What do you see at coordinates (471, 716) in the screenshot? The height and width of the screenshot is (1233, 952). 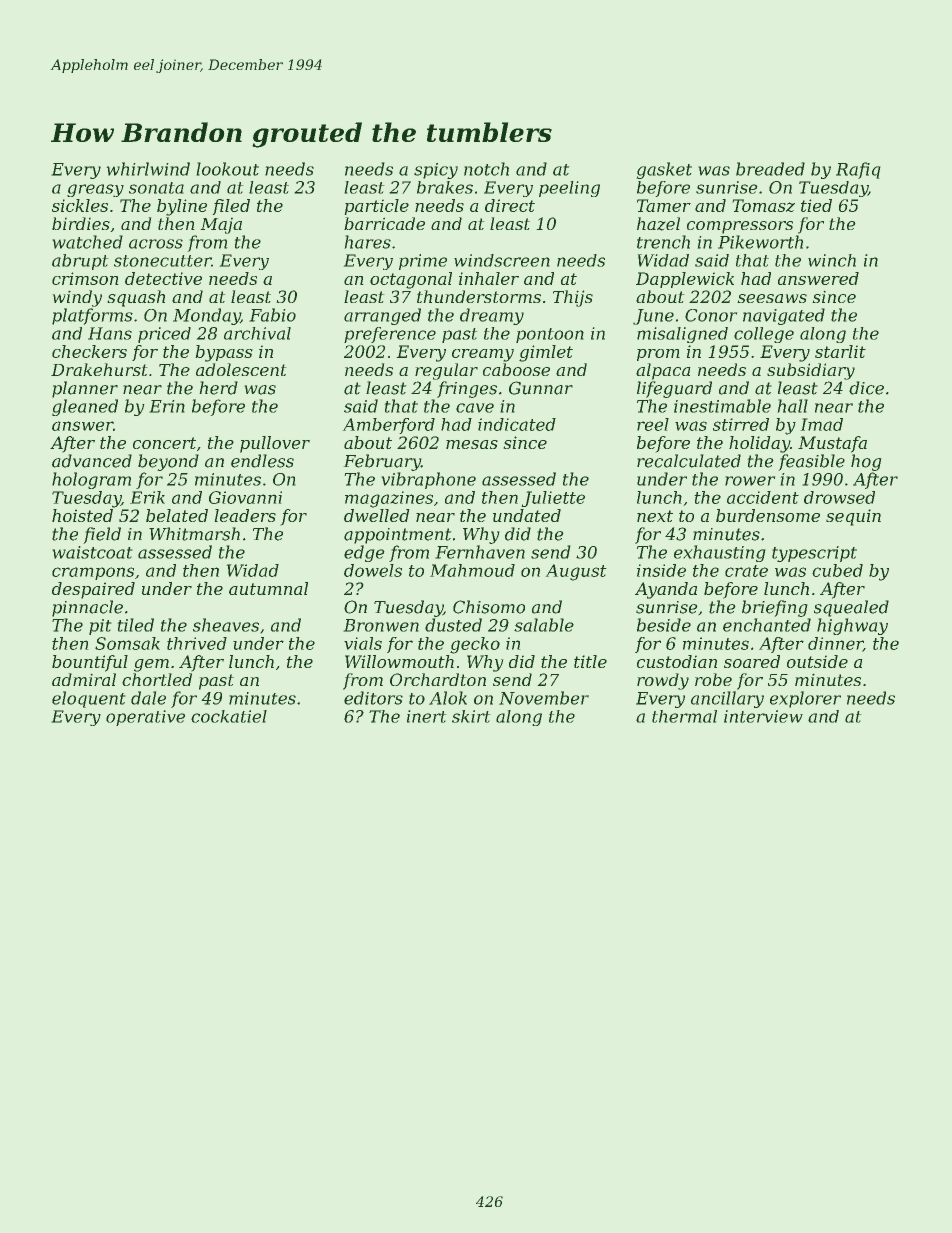 I see `skirt` at bounding box center [471, 716].
